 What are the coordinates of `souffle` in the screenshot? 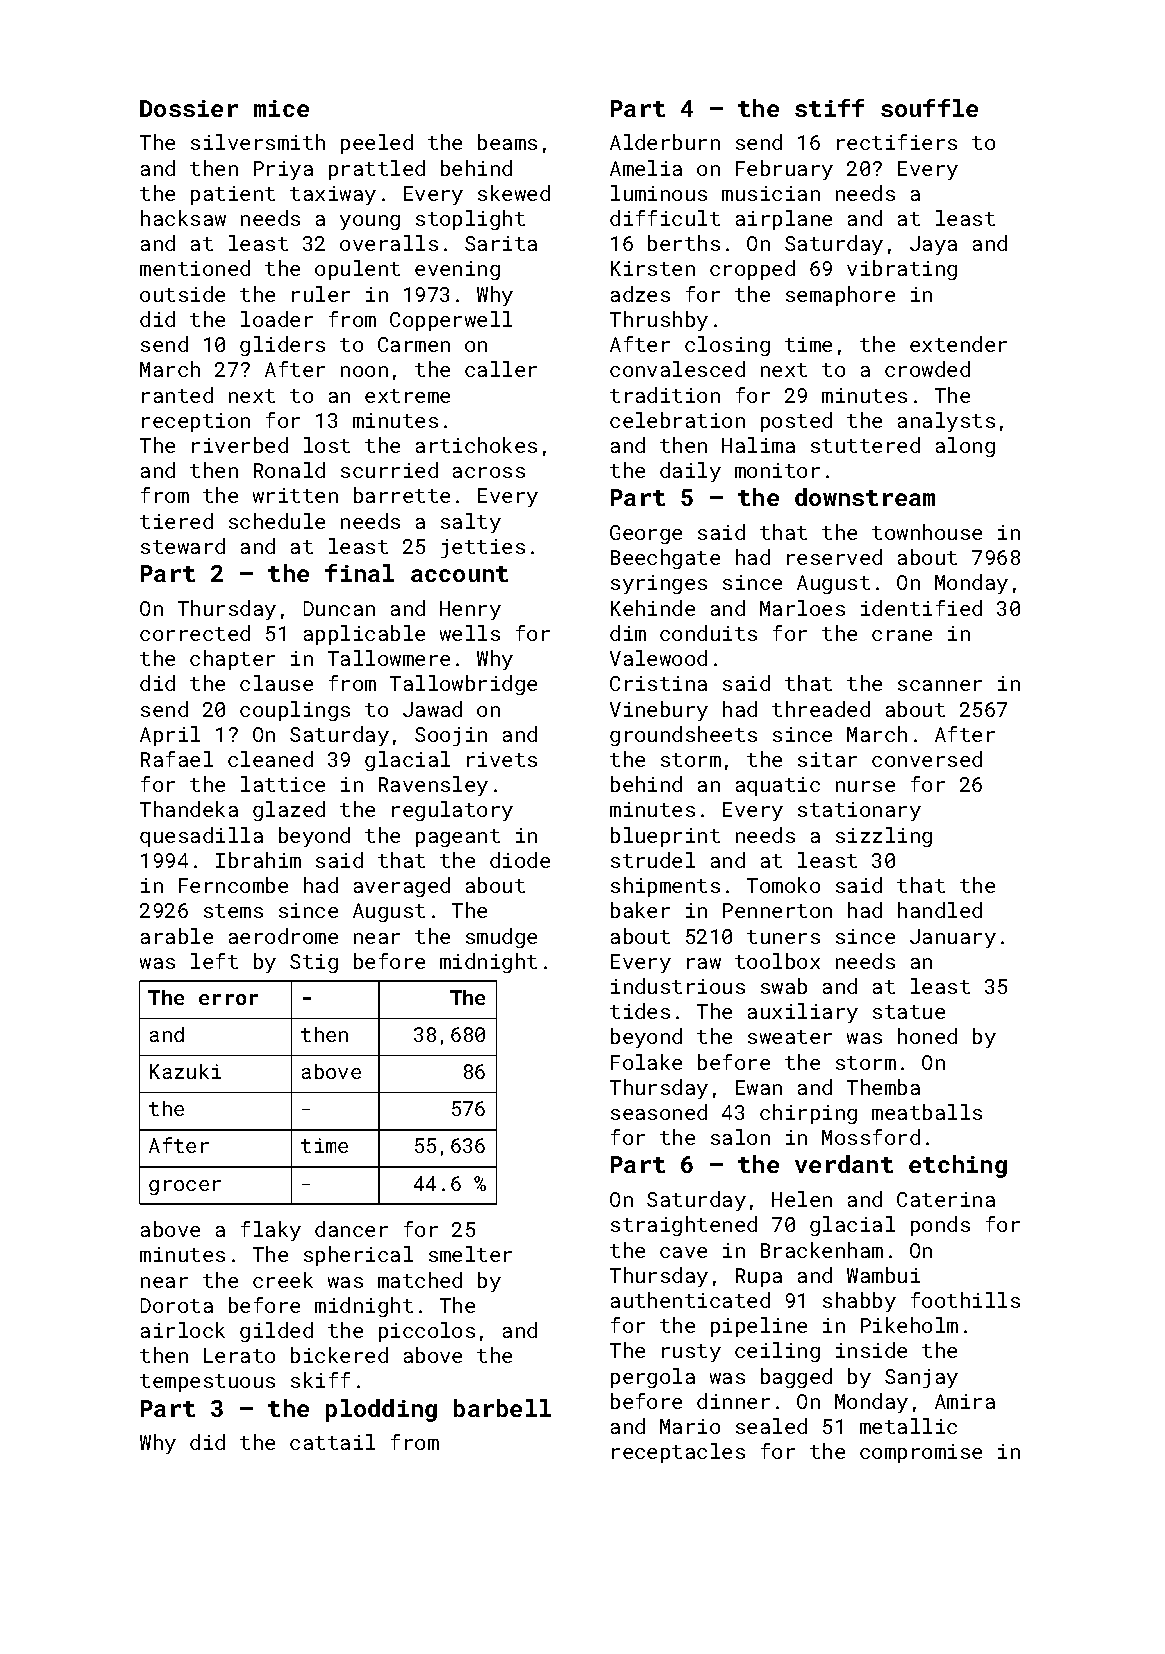 It's located at (929, 108).
